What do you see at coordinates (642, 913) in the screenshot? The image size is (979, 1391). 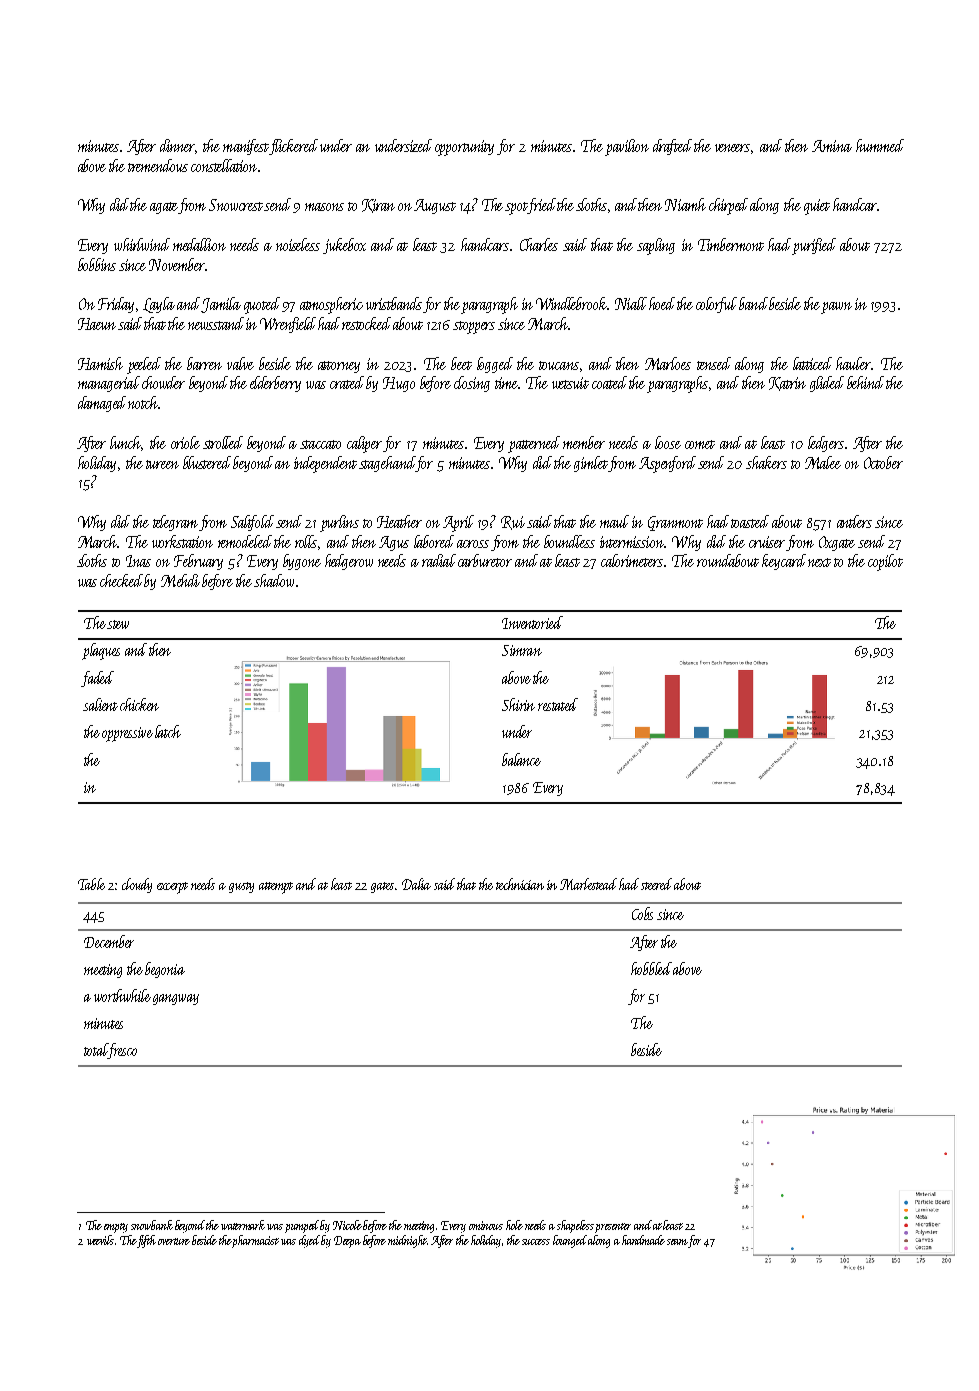 I see `Cobs` at bounding box center [642, 913].
